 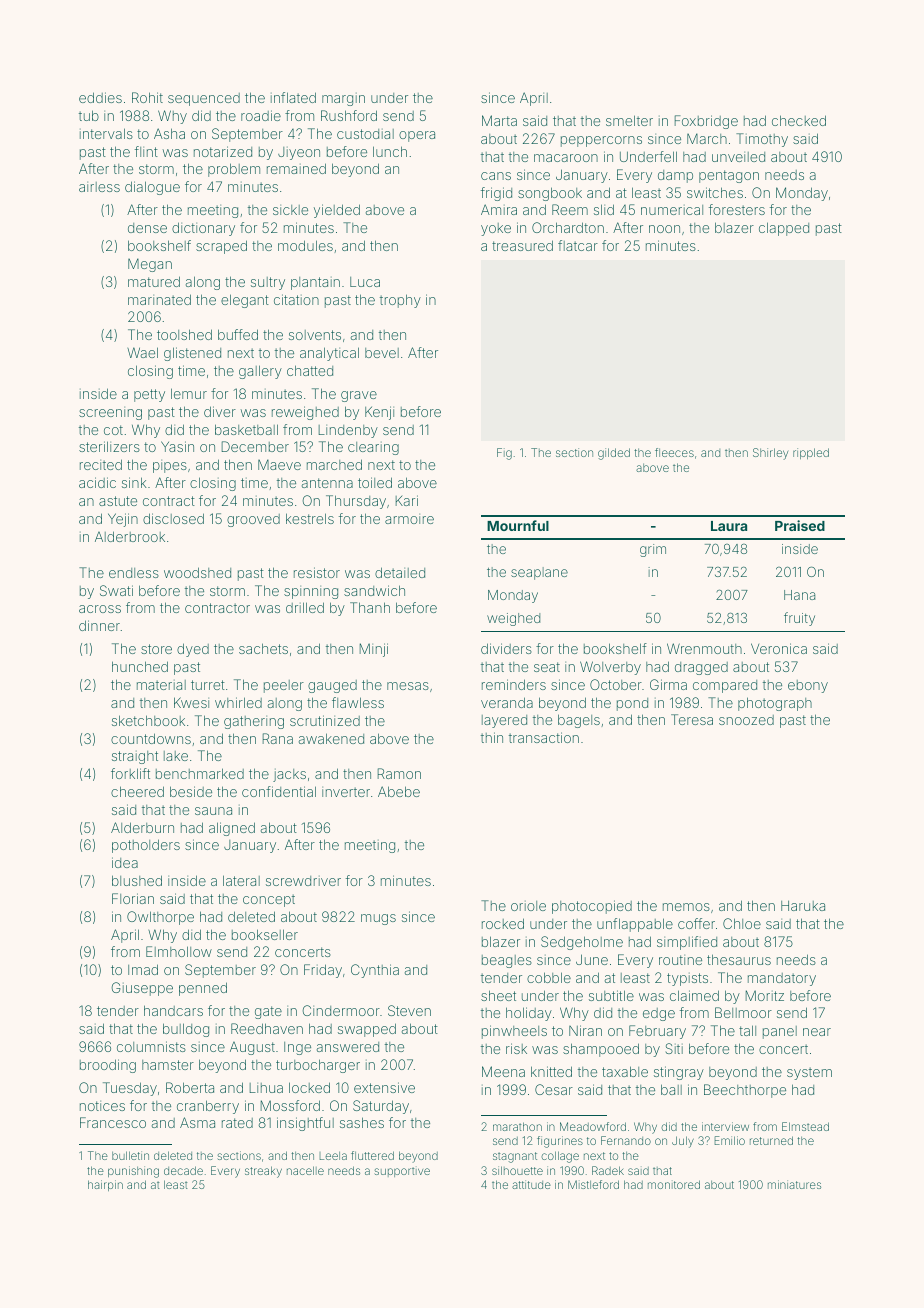 I want to click on figurines, so click(x=560, y=1142).
